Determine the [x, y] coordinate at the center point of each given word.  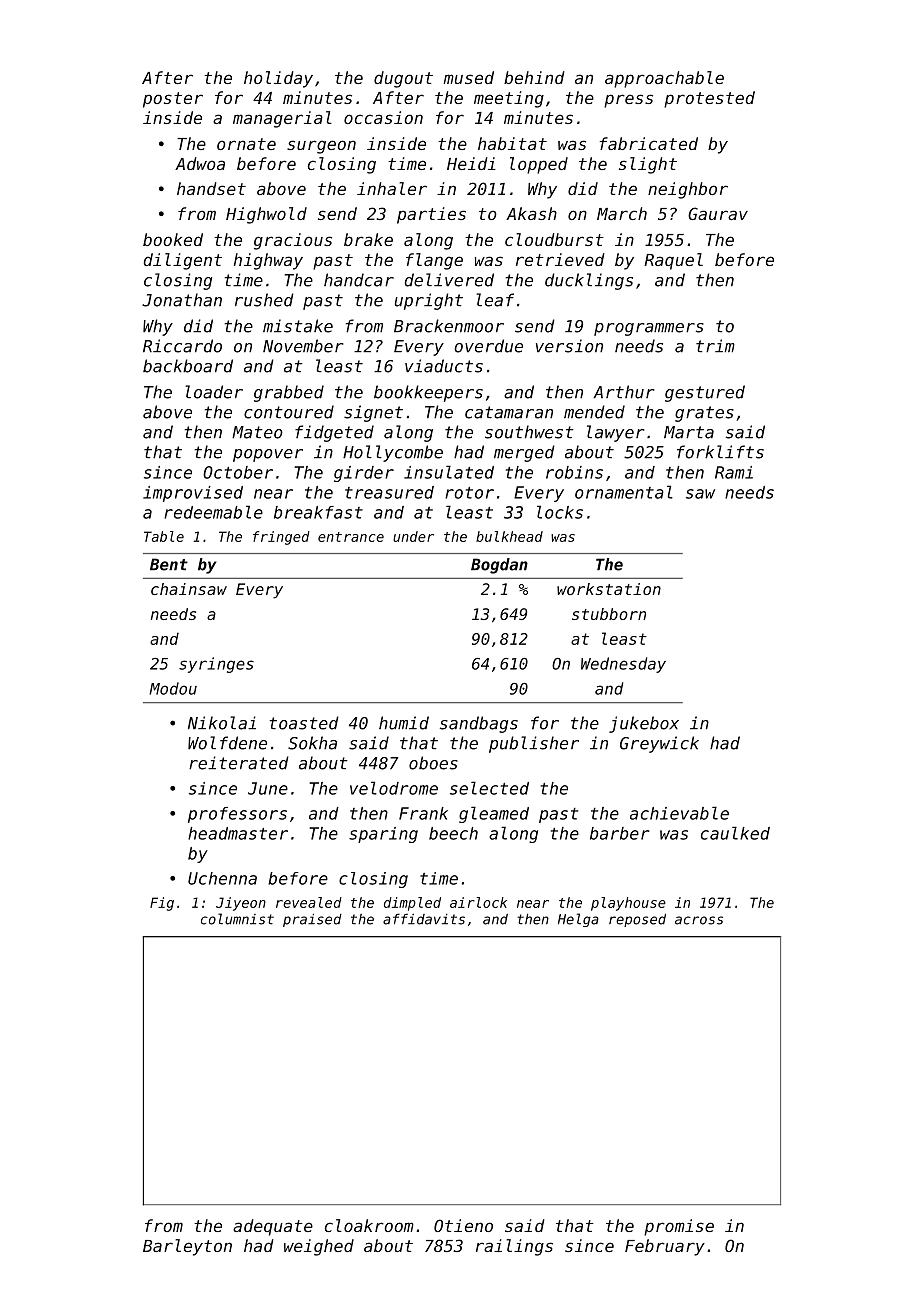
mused [468, 77]
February [665, 1247]
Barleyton [187, 1247]
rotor [469, 493]
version [569, 346]
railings [514, 1247]
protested [709, 99]
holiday [278, 79]
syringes [216, 665]
